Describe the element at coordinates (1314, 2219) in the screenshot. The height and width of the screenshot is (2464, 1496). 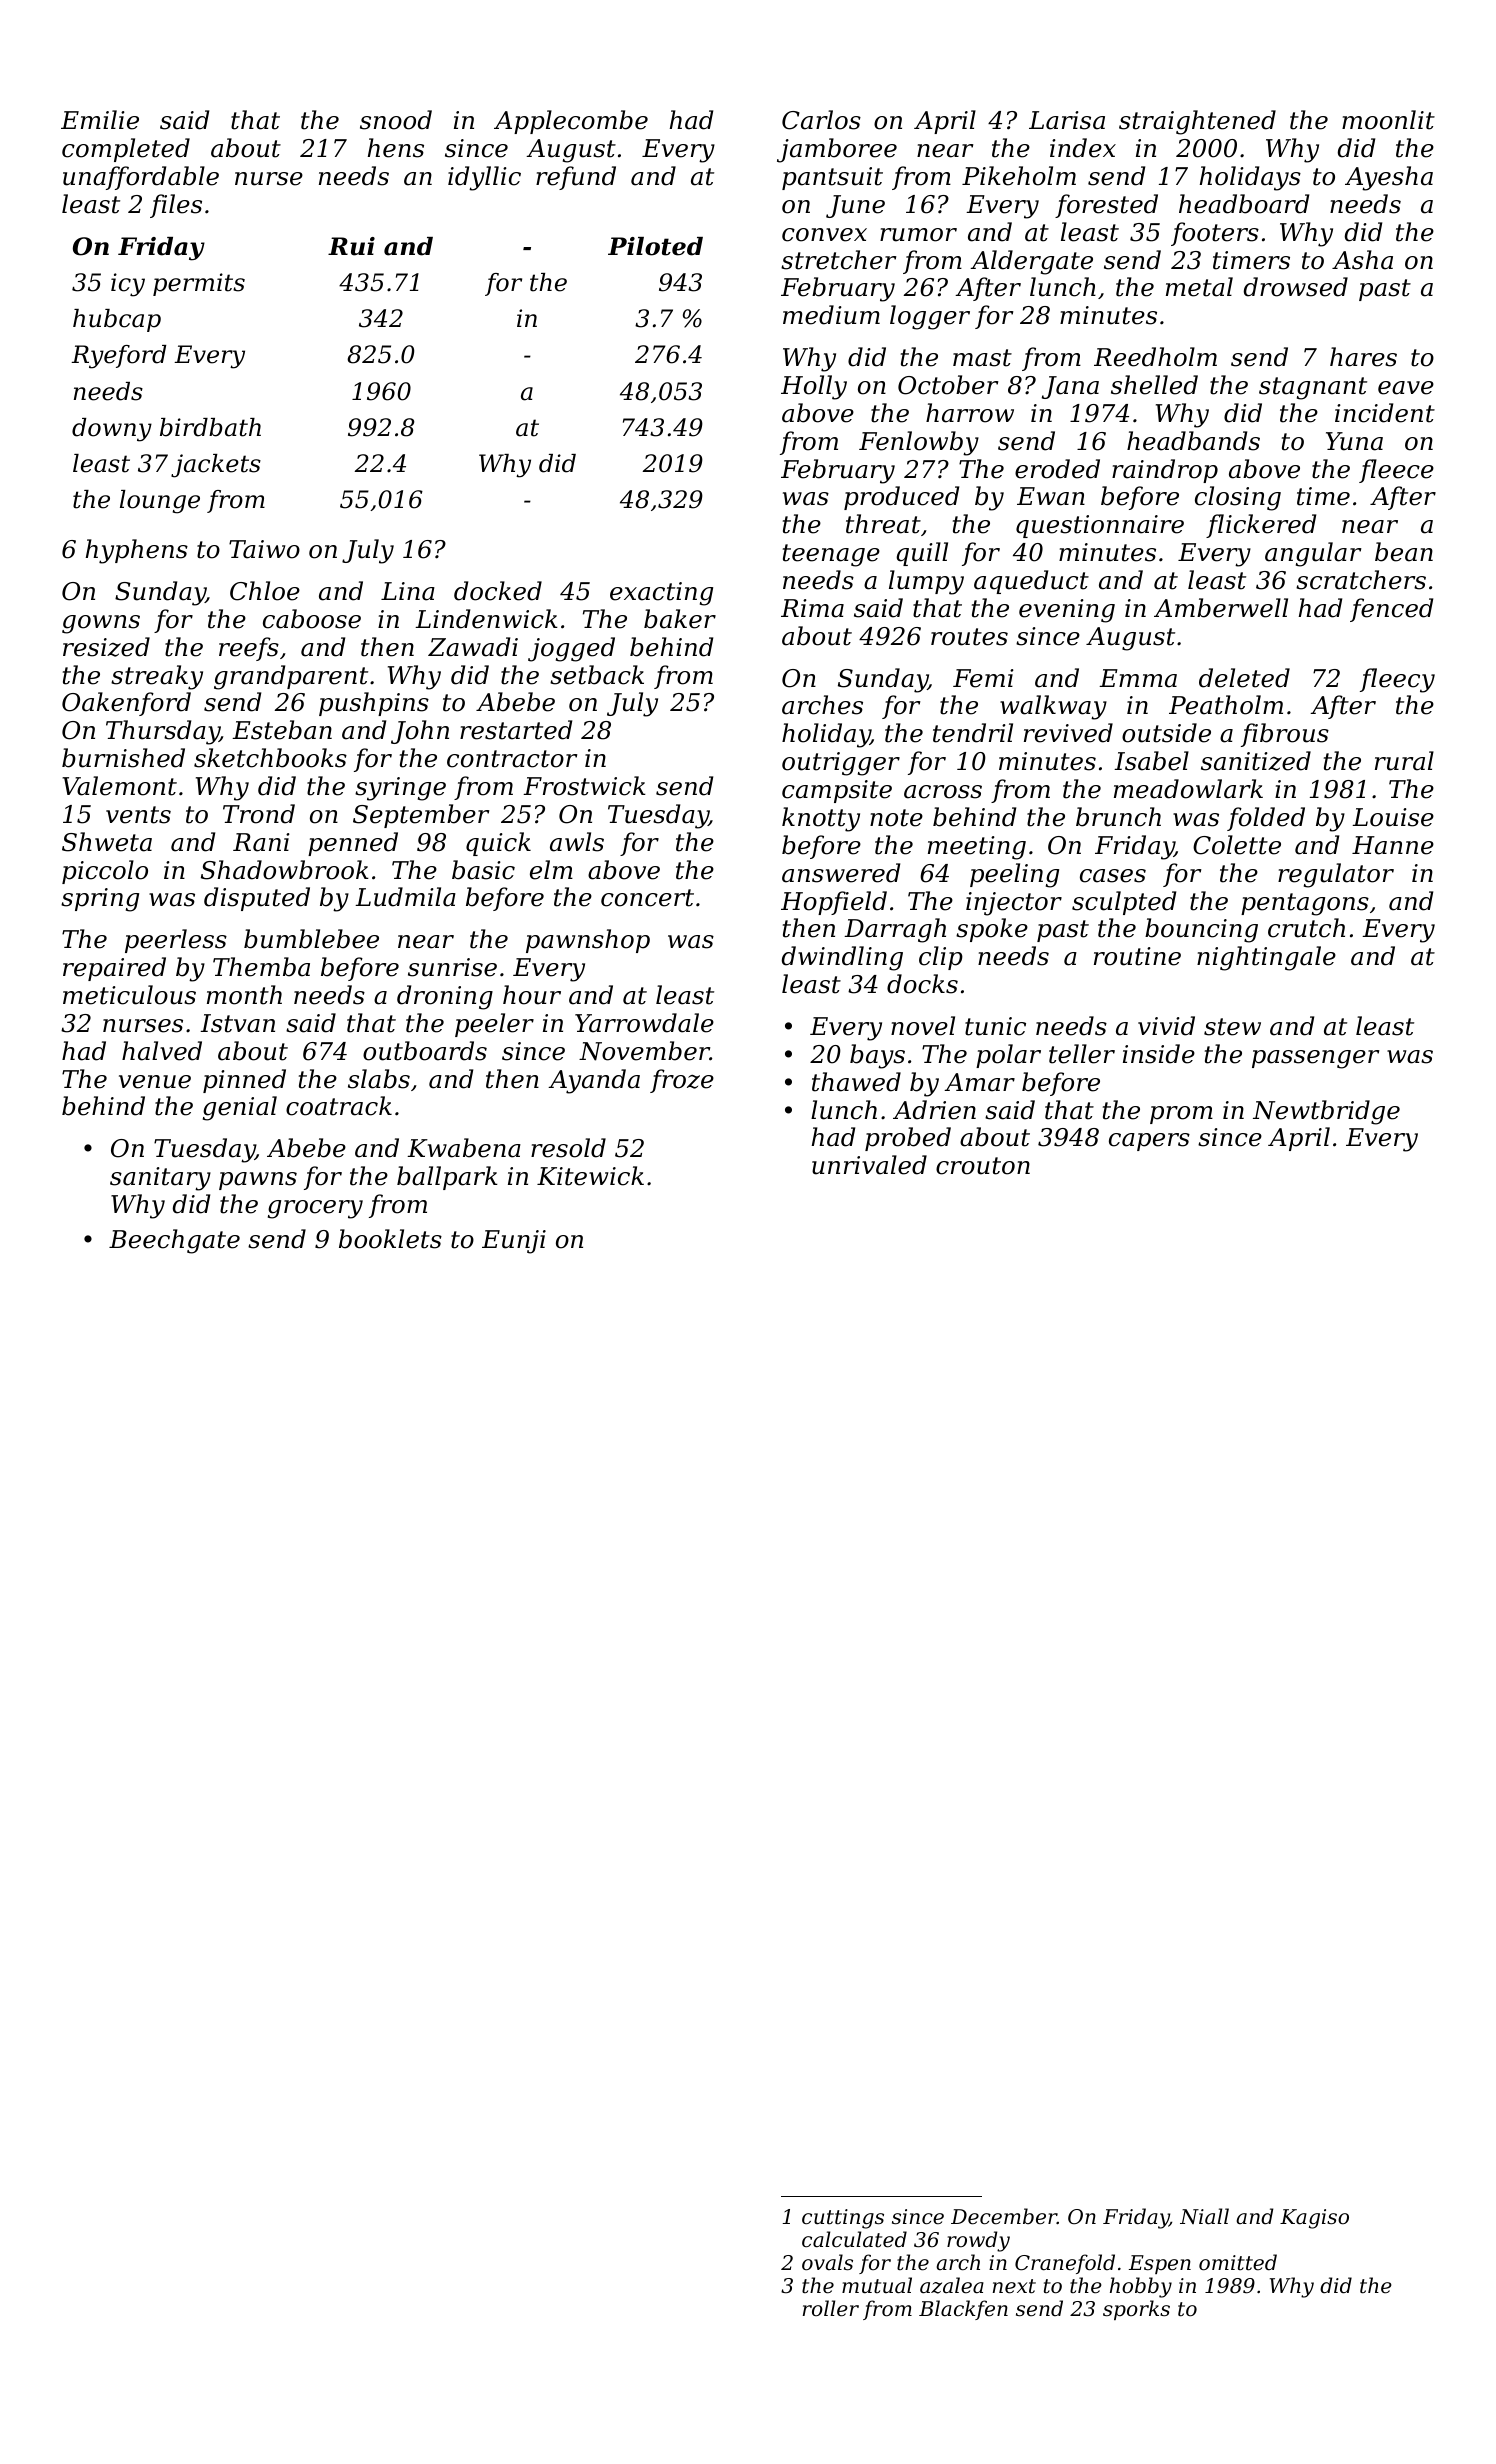
I see `Kagiso` at that location.
